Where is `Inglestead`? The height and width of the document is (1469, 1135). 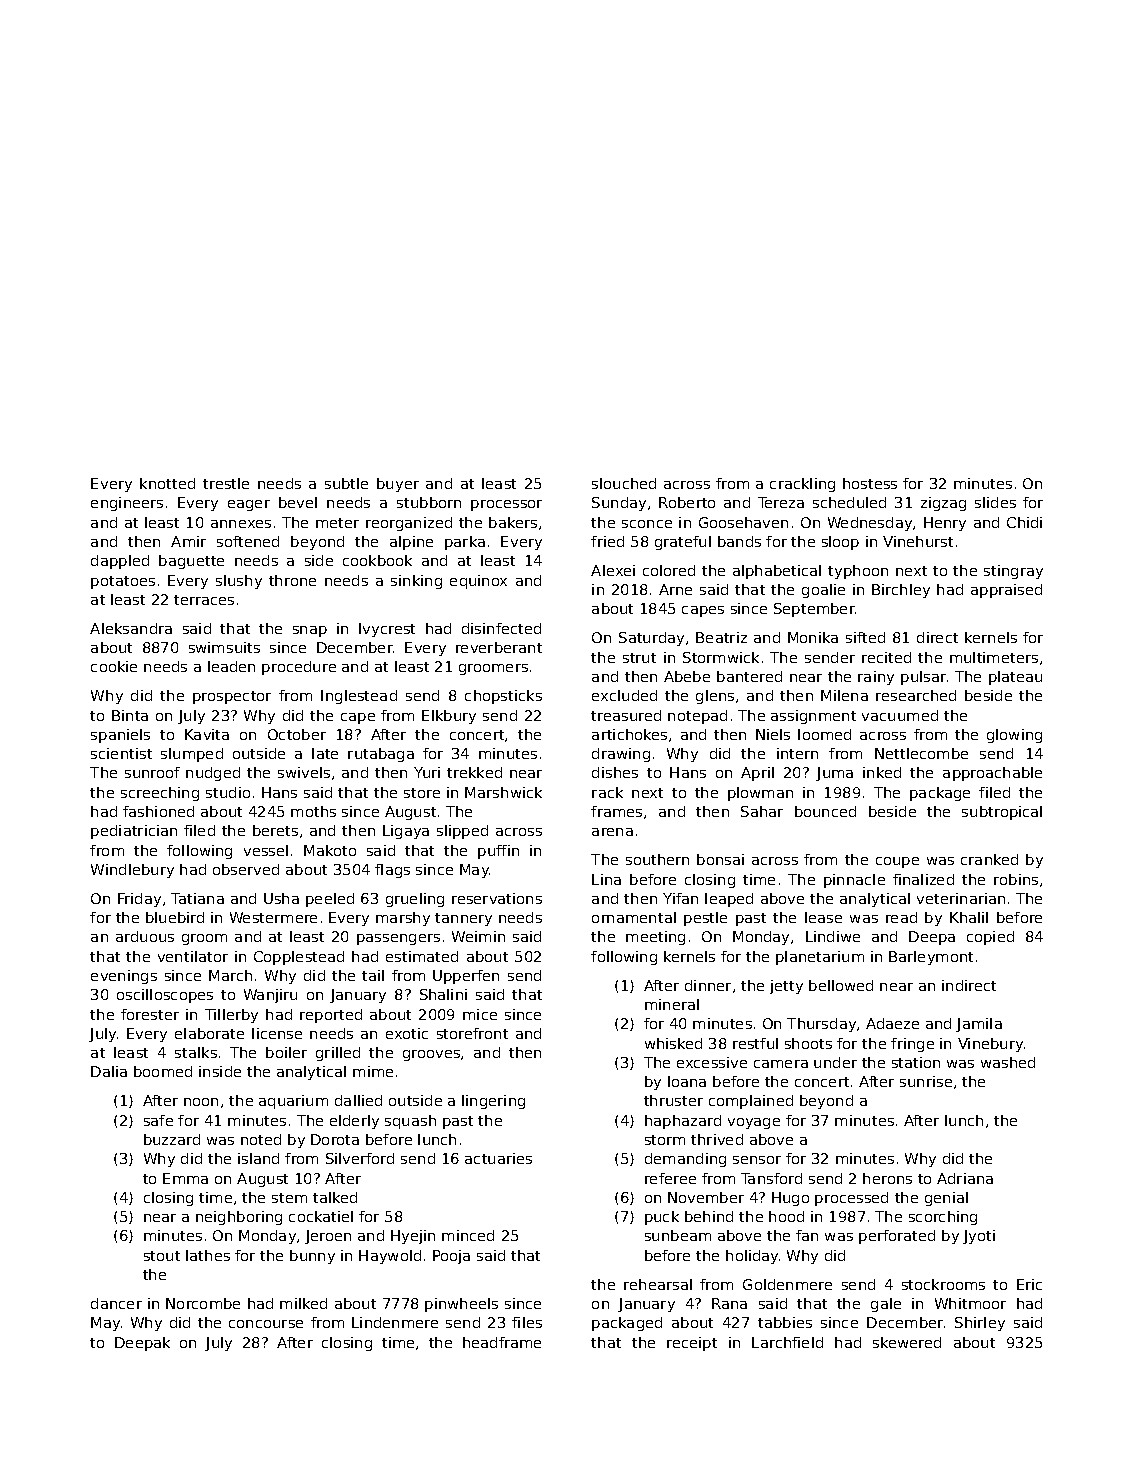 Inglestead is located at coordinates (359, 697).
